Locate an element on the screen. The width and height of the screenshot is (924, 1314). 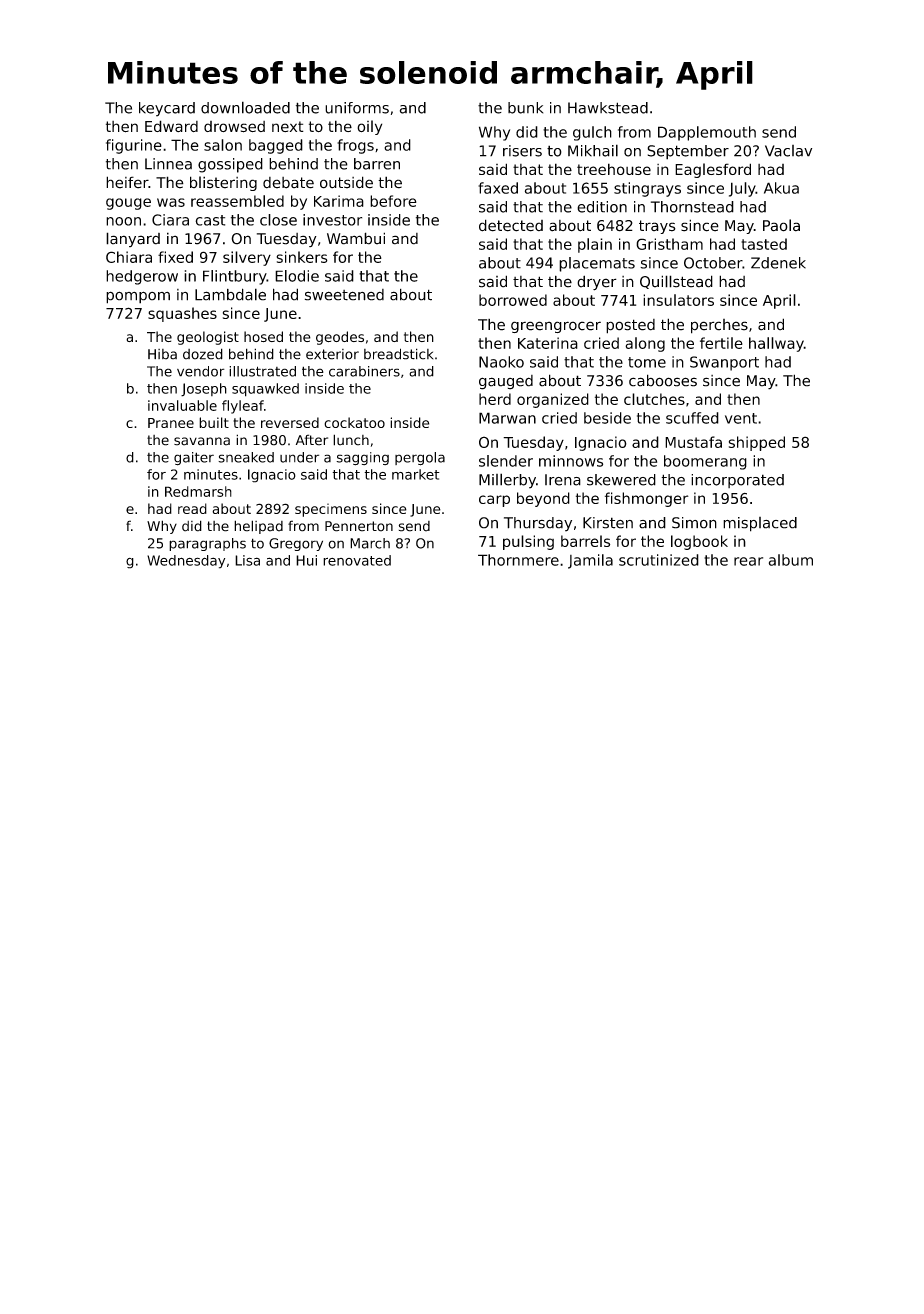
figurine is located at coordinates (134, 146).
